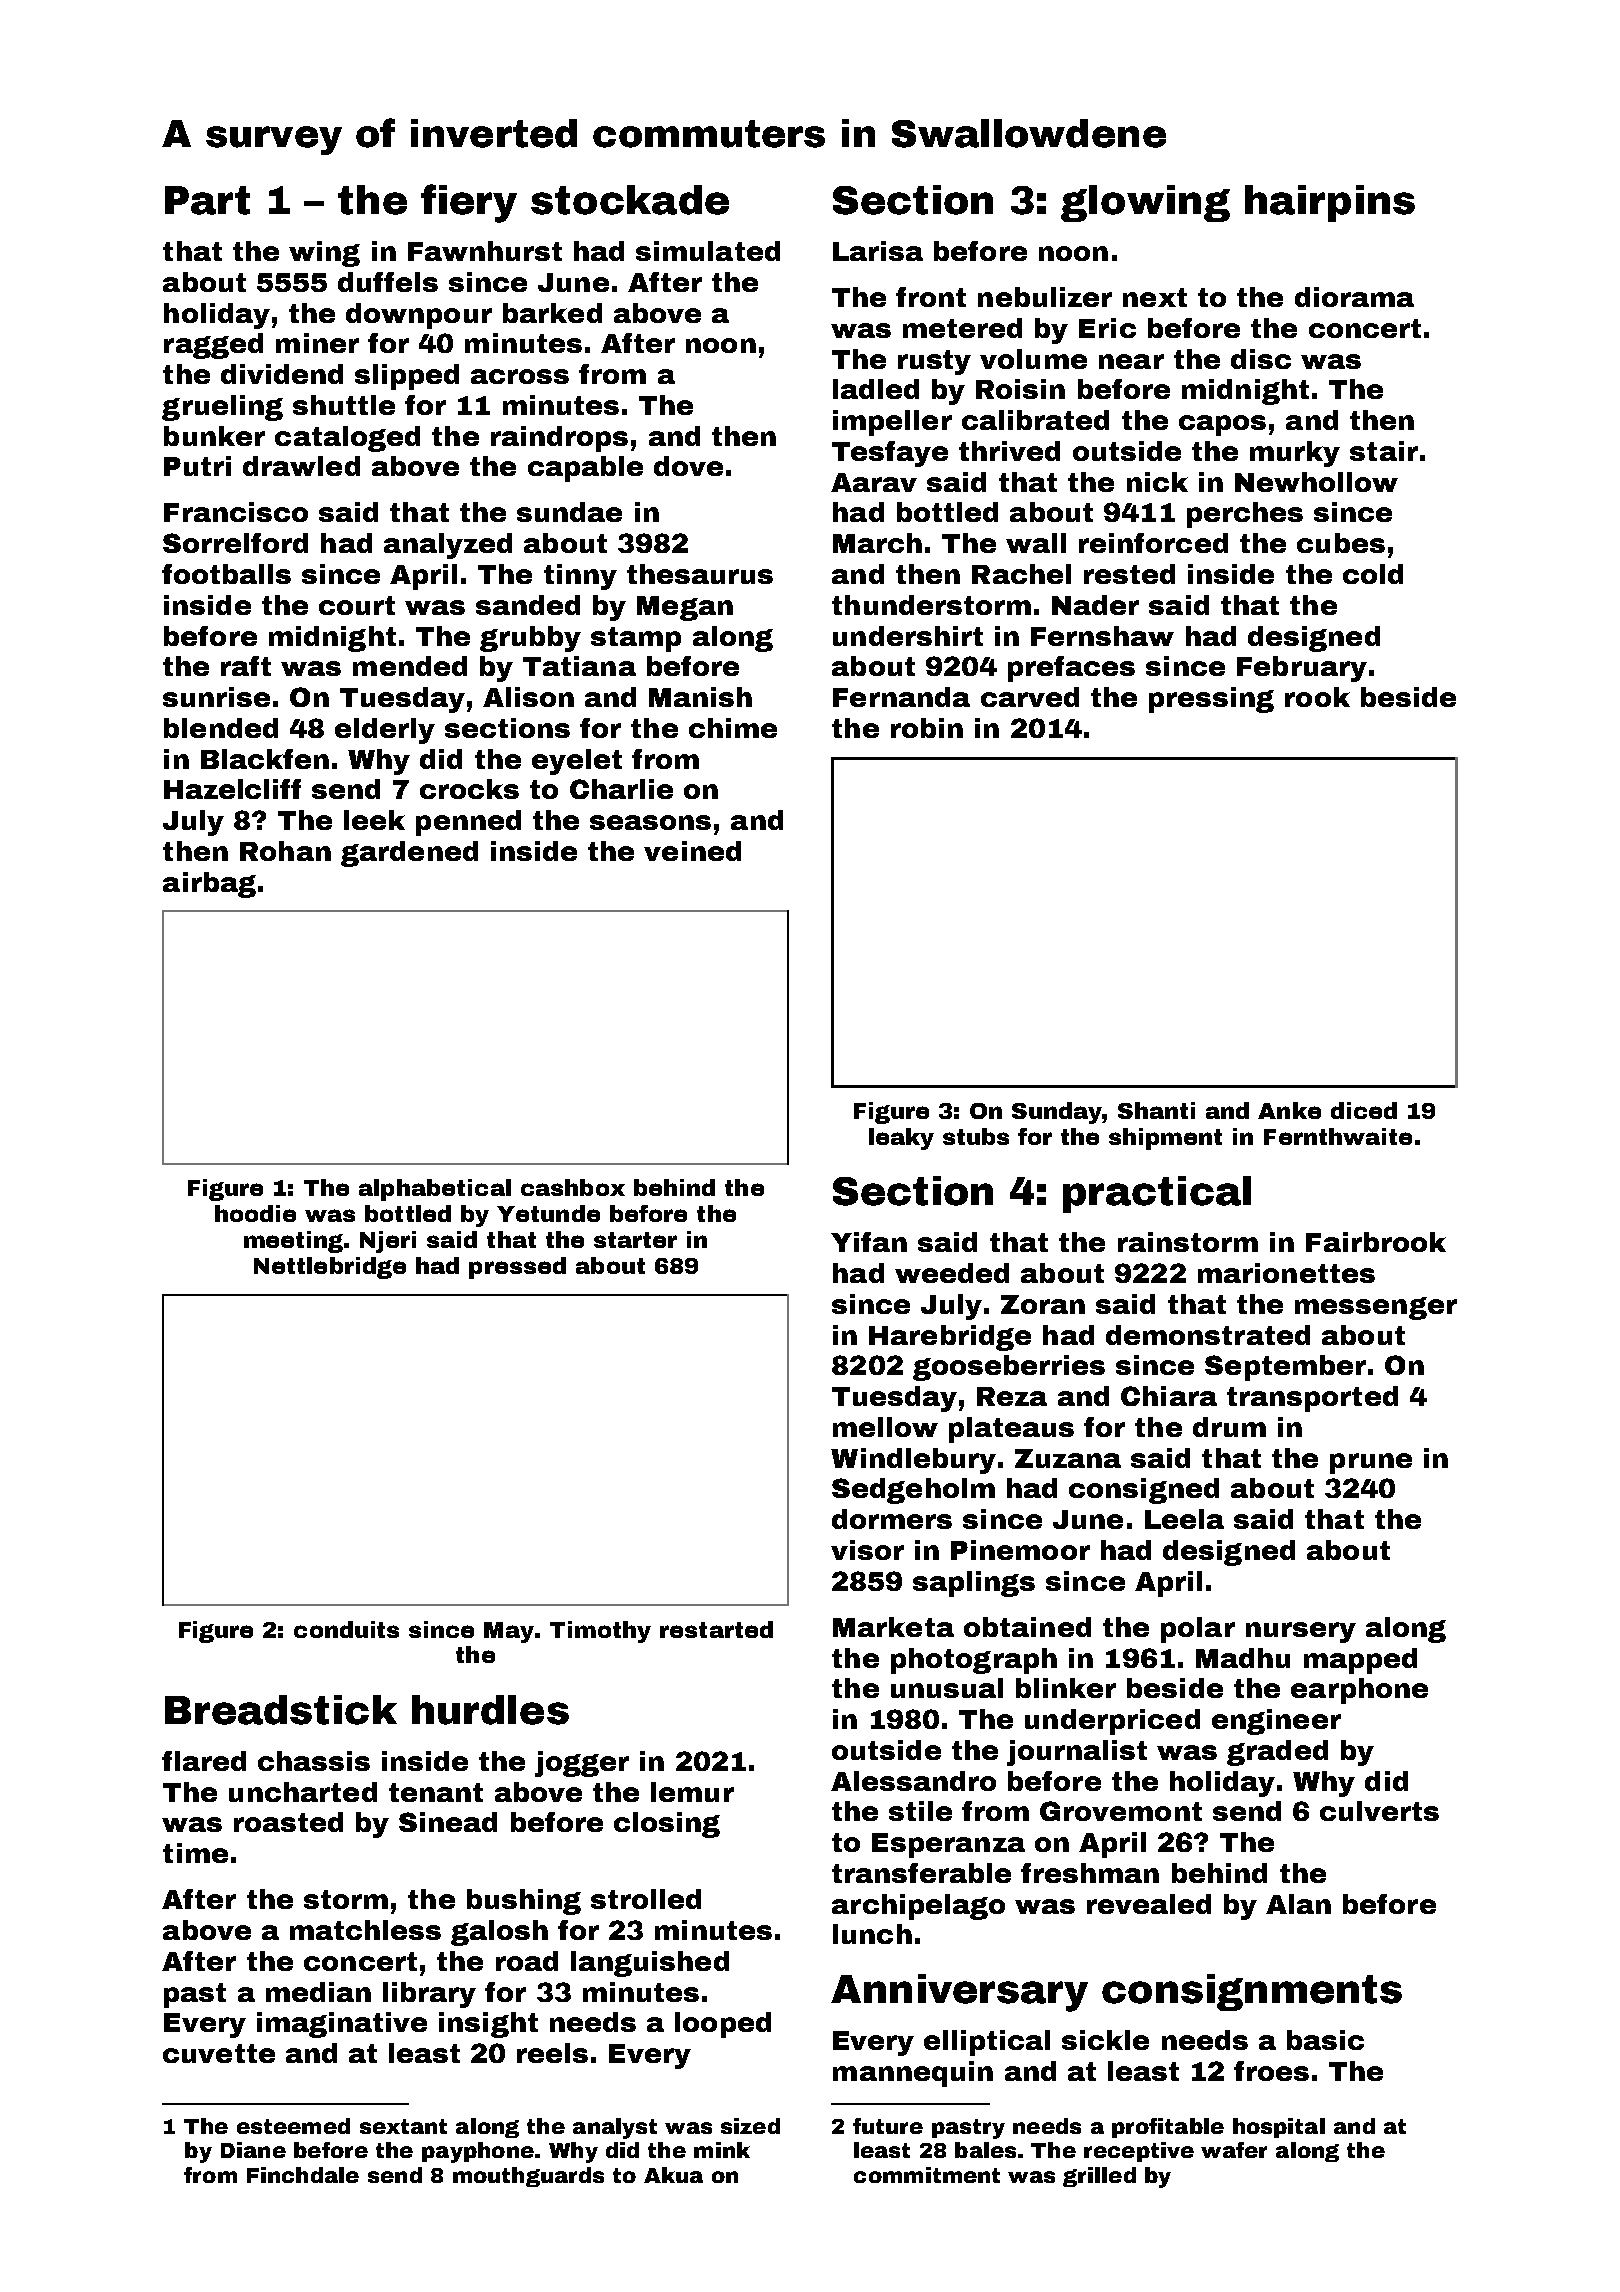 The height and width of the page is (2292, 1620). I want to click on capable, so click(585, 469).
